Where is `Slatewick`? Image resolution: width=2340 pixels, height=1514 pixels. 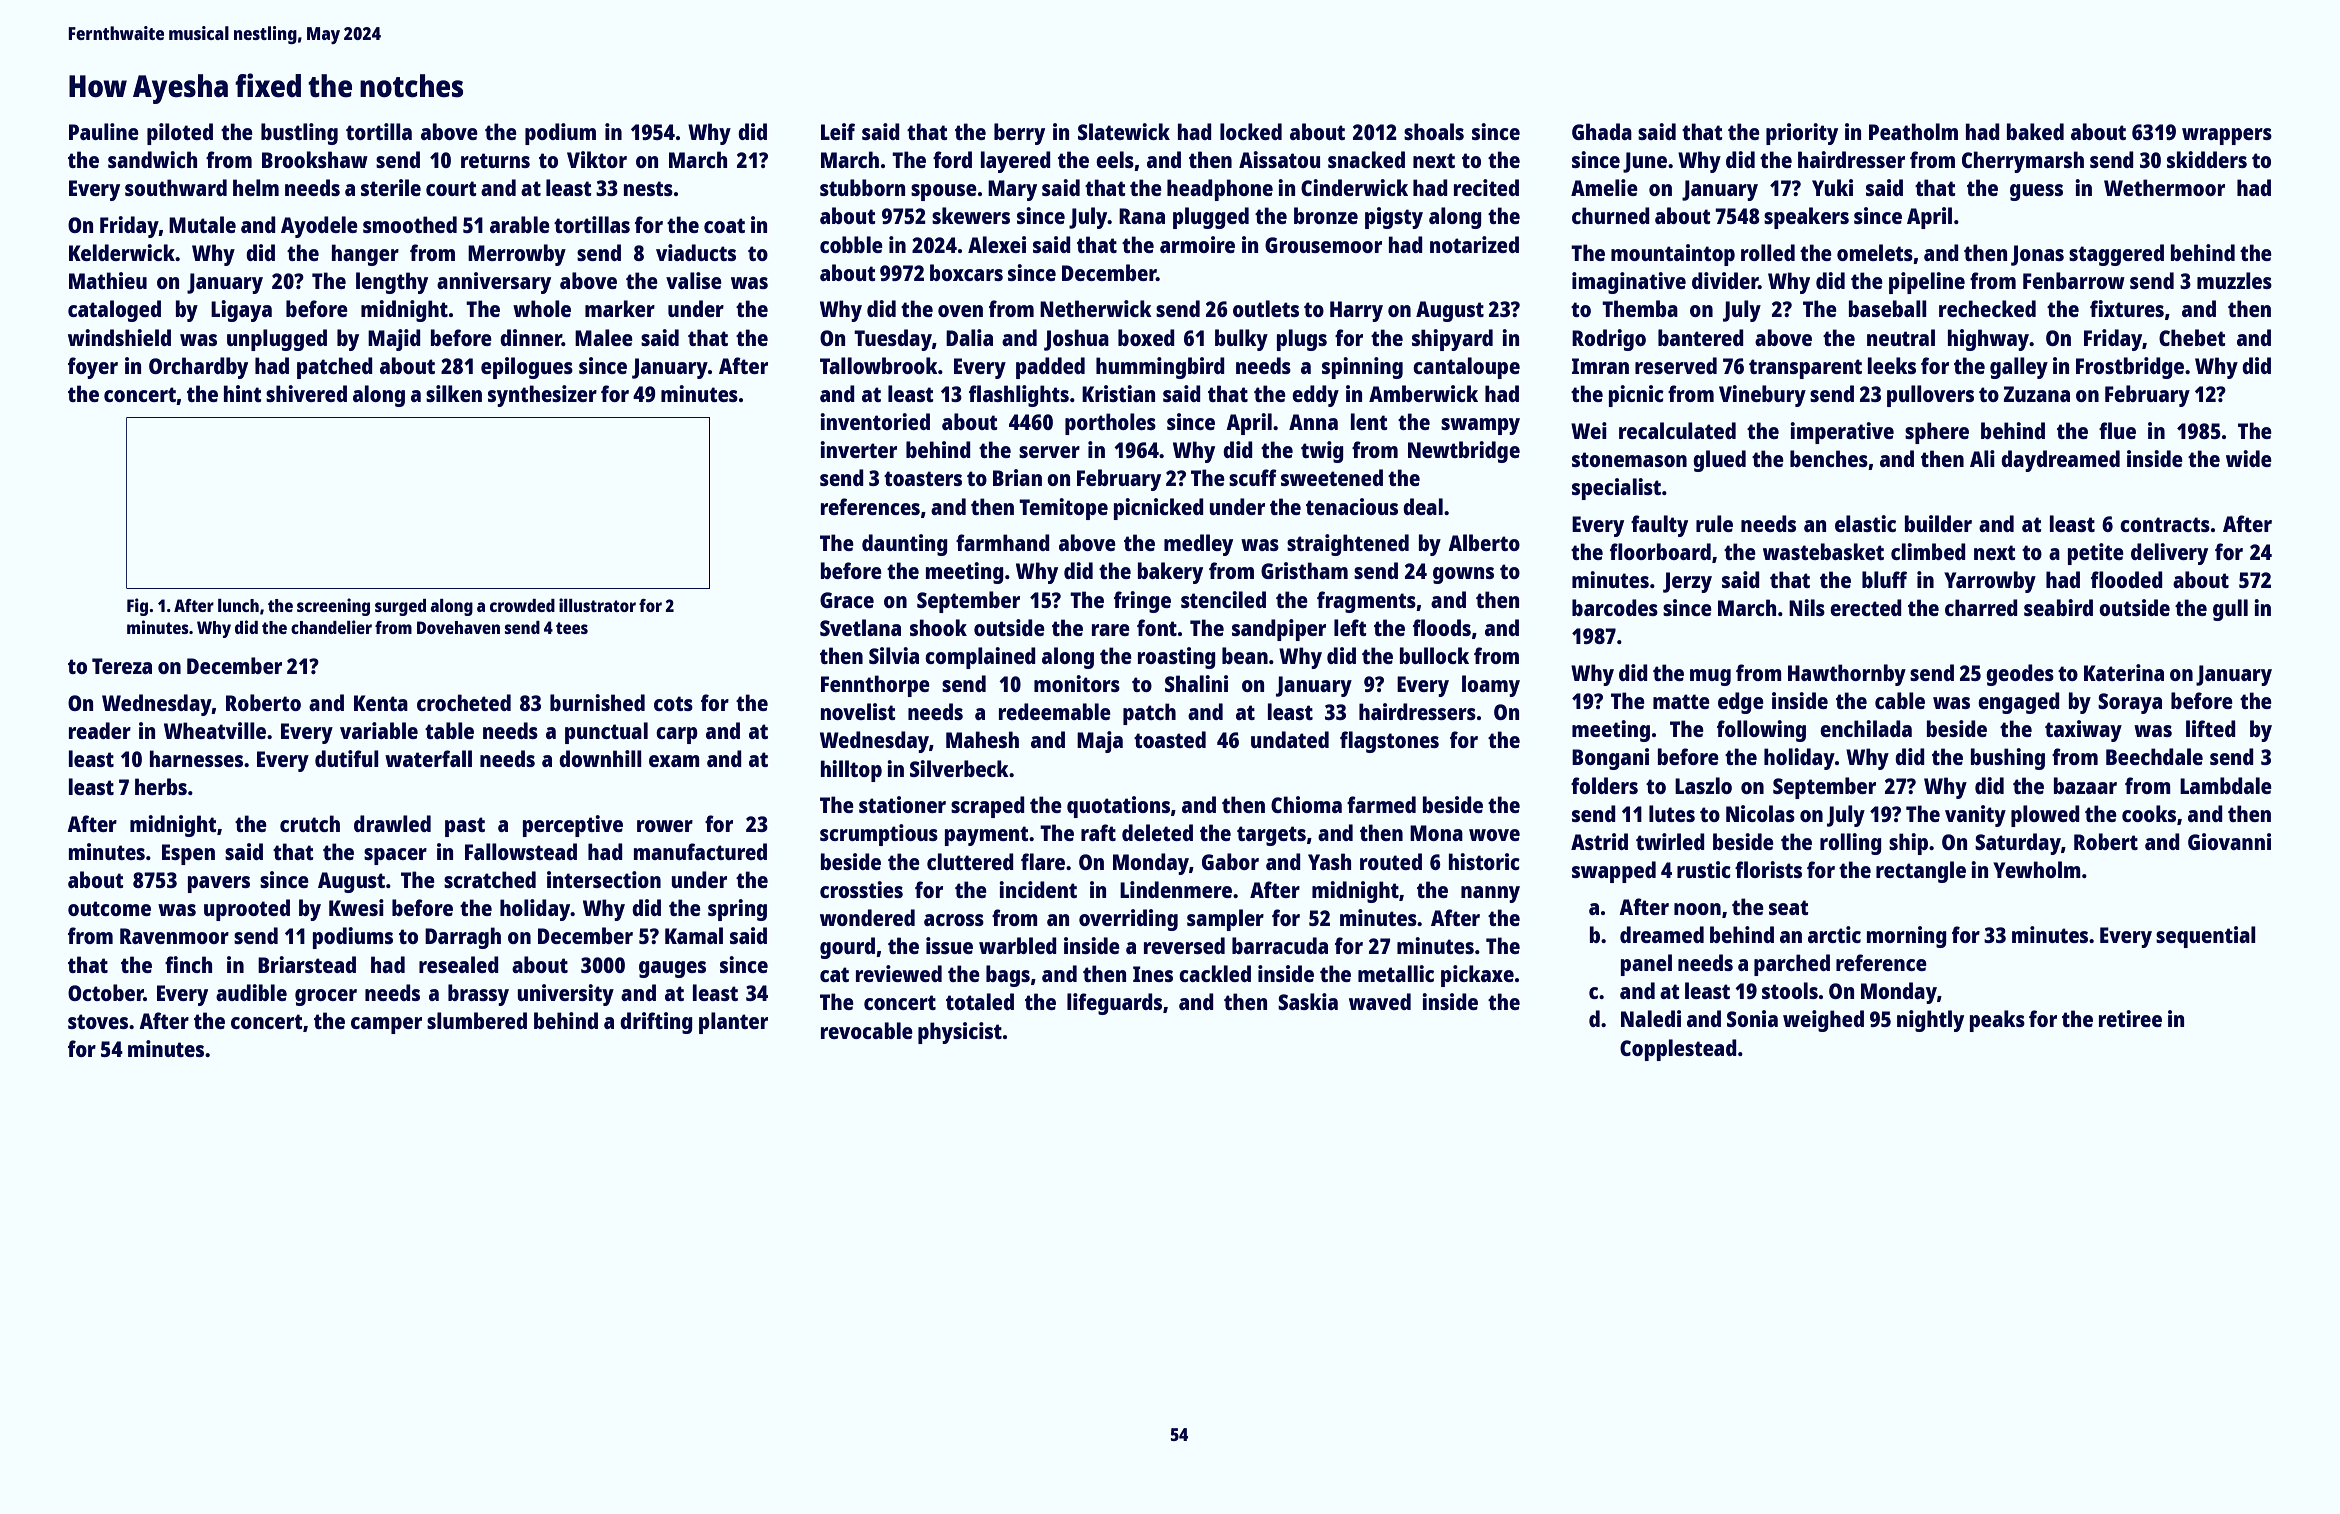
Slatewick is located at coordinates (1124, 131).
